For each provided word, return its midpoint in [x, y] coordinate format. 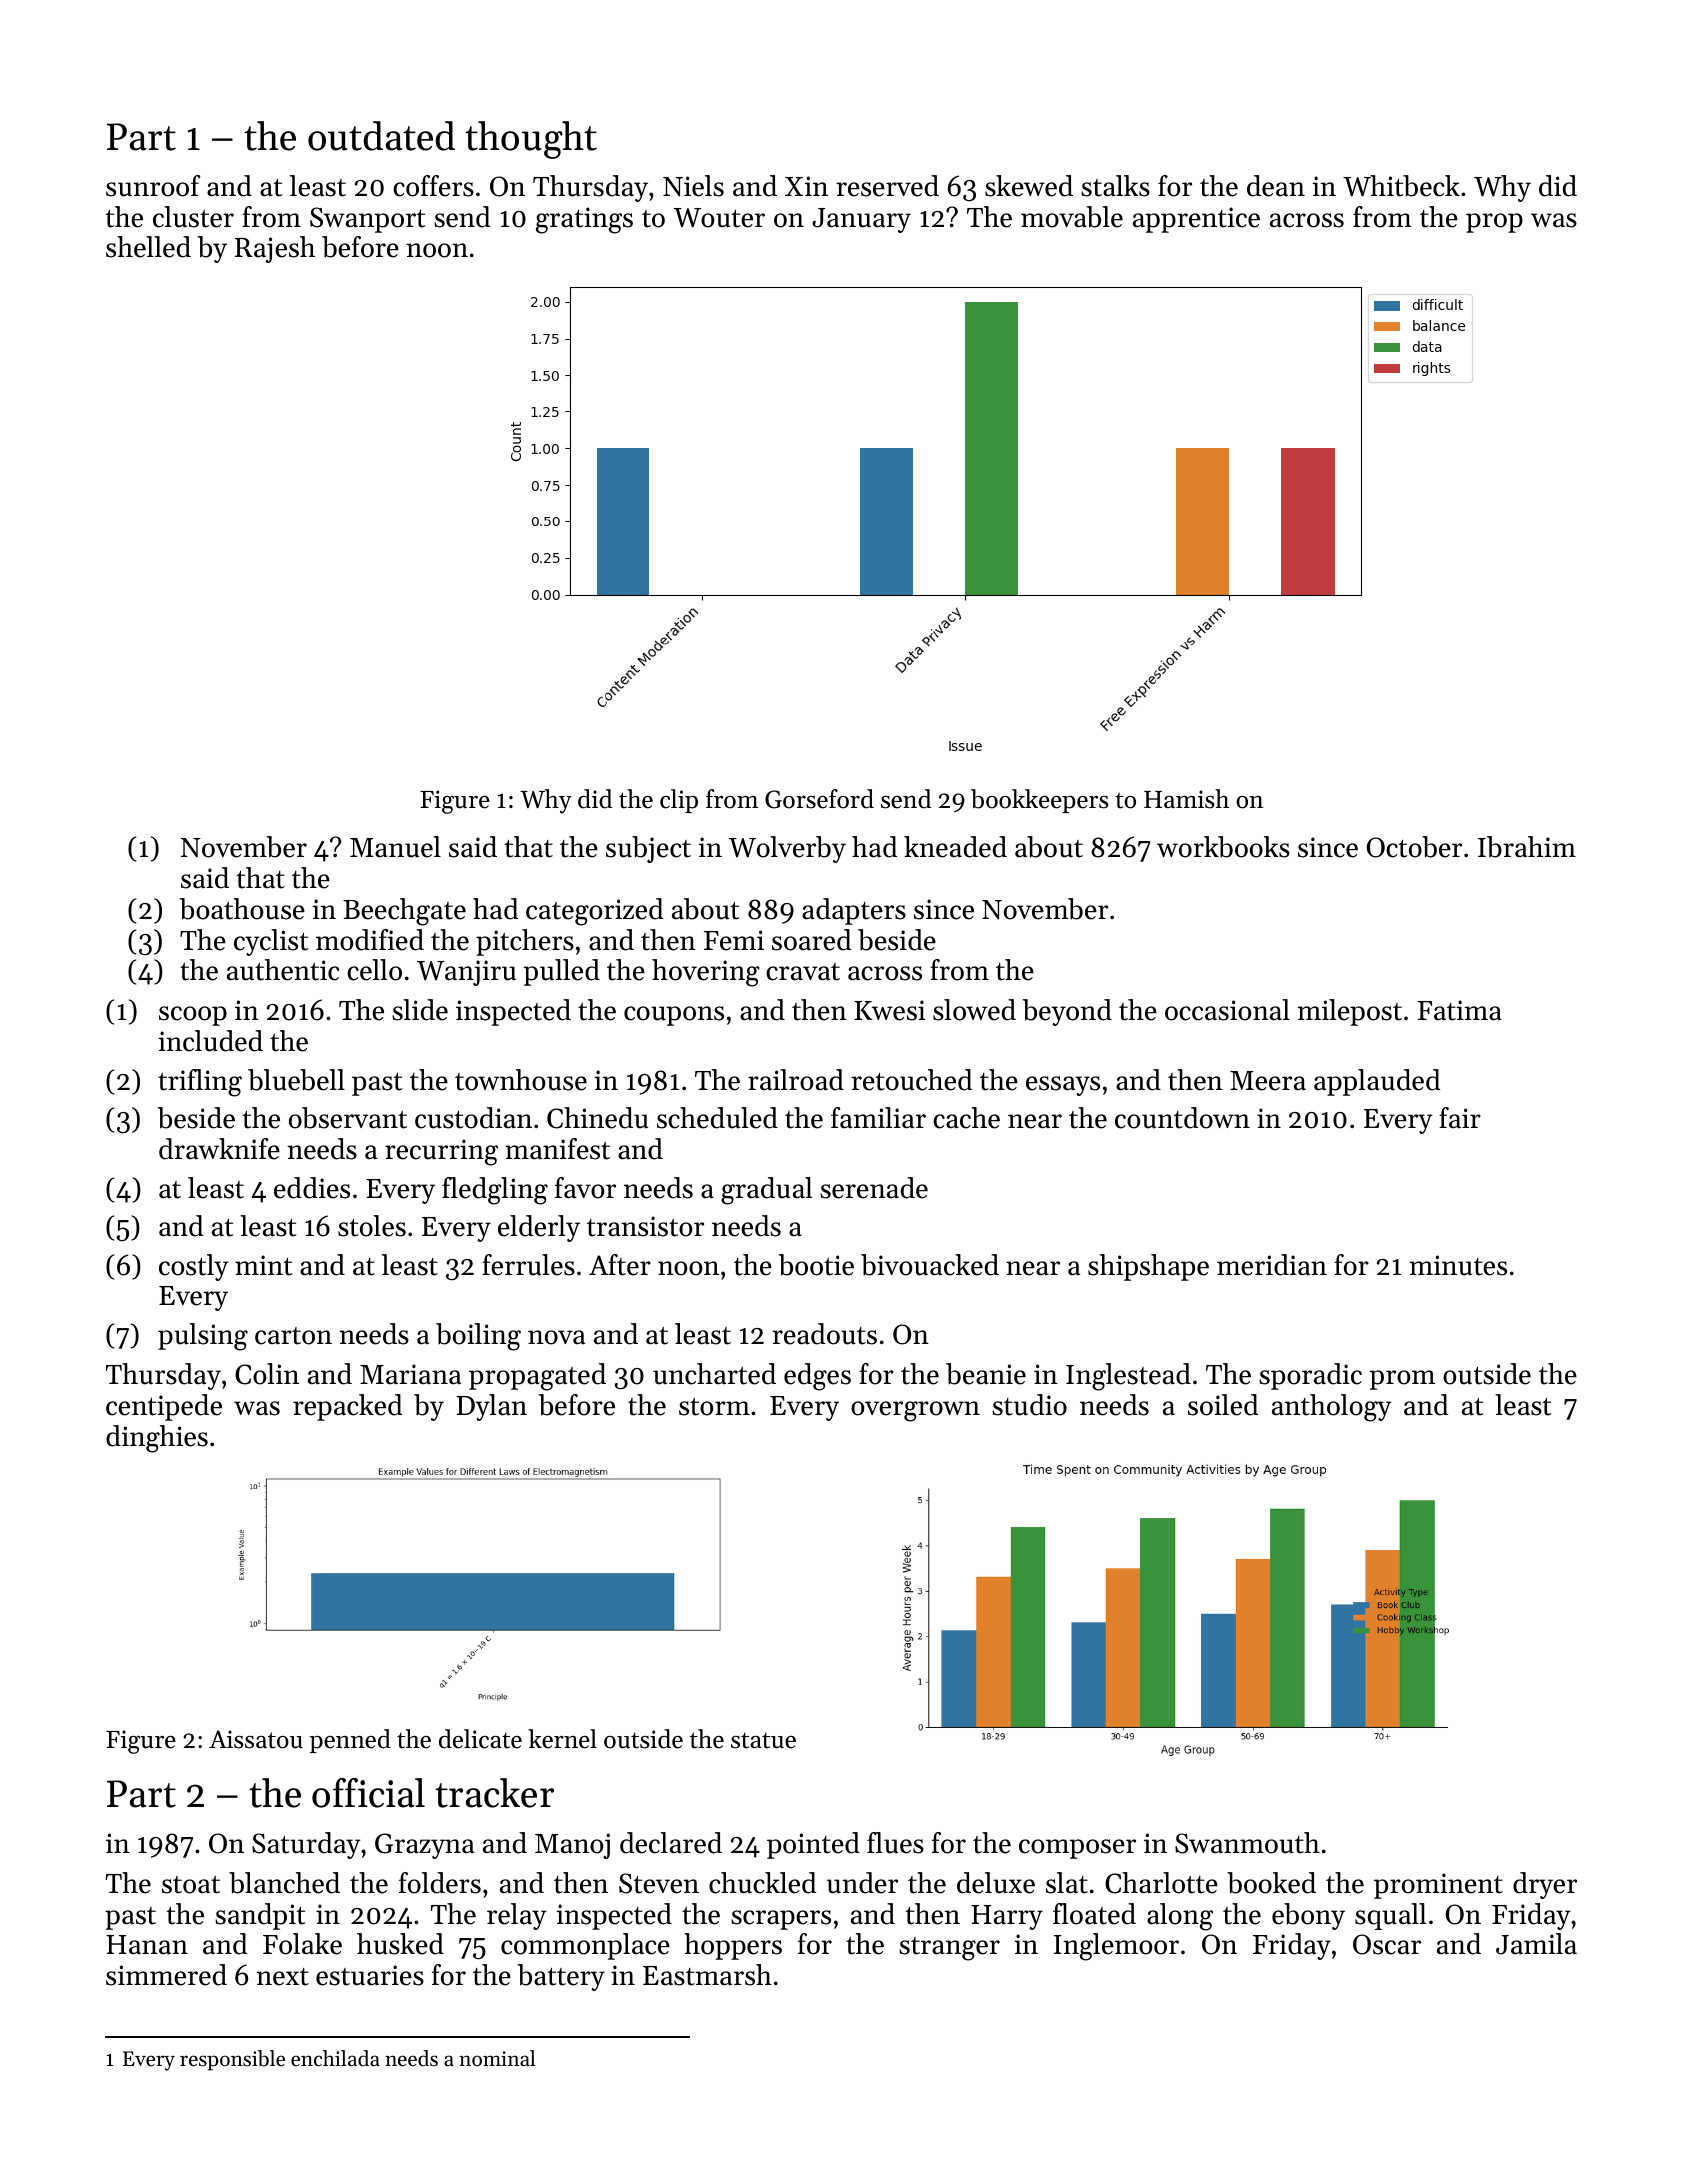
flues [895, 1843]
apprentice [1196, 220]
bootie [816, 1265]
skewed [1029, 186]
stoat [191, 1885]
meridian [1272, 1265]
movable [1072, 217]
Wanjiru [466, 973]
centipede [164, 1407]
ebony [1308, 1916]
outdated [381, 136]
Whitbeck [1401, 186]
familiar [878, 1117]
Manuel [395, 847]
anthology [1332, 1408]
